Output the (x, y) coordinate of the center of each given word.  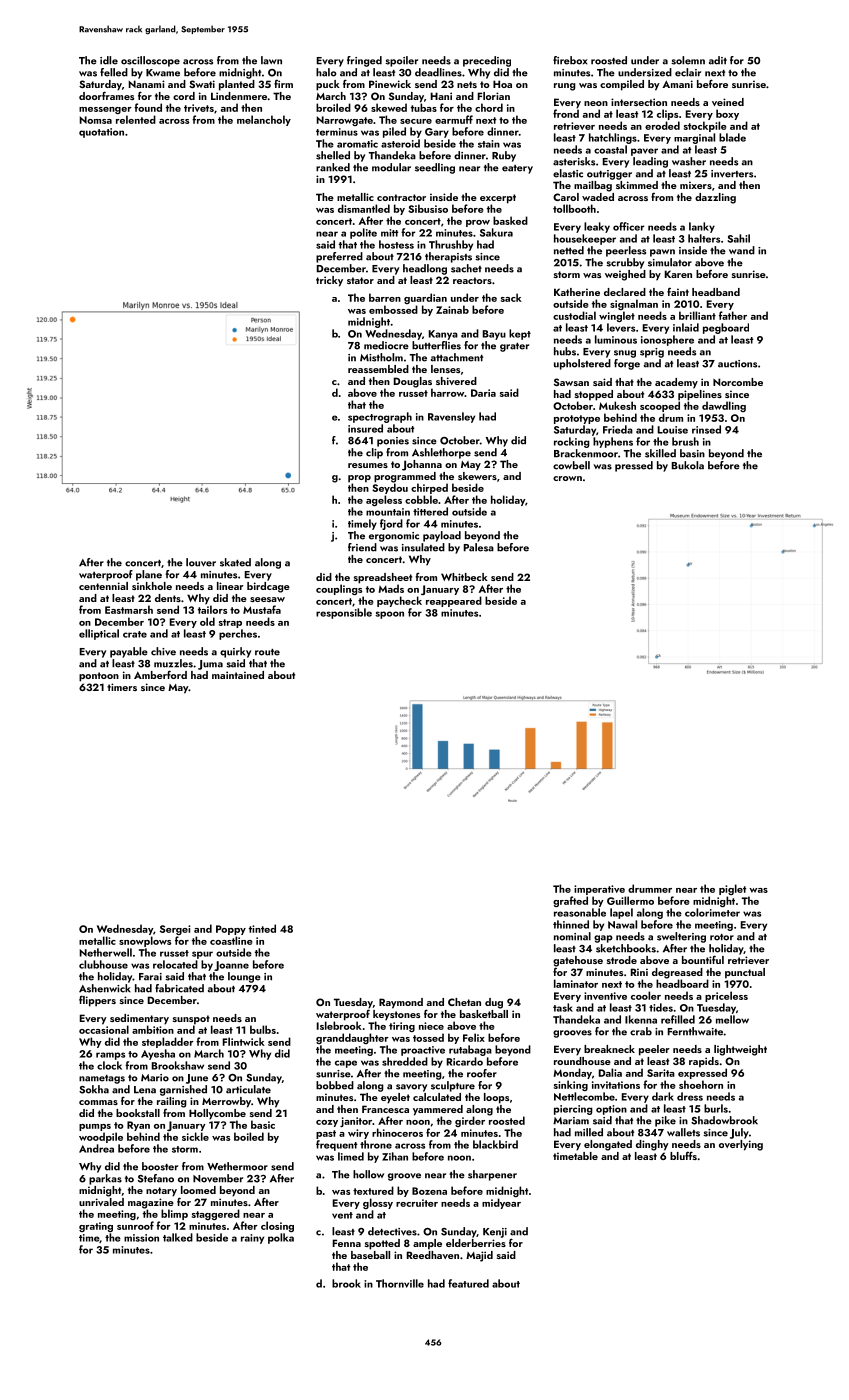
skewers (477, 476)
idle (109, 60)
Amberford (160, 674)
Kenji (495, 1233)
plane (149, 575)
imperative (599, 890)
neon (596, 103)
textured (373, 1190)
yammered (438, 1110)
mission (141, 1238)
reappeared (454, 601)
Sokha (94, 1089)
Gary (437, 133)
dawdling (724, 406)
